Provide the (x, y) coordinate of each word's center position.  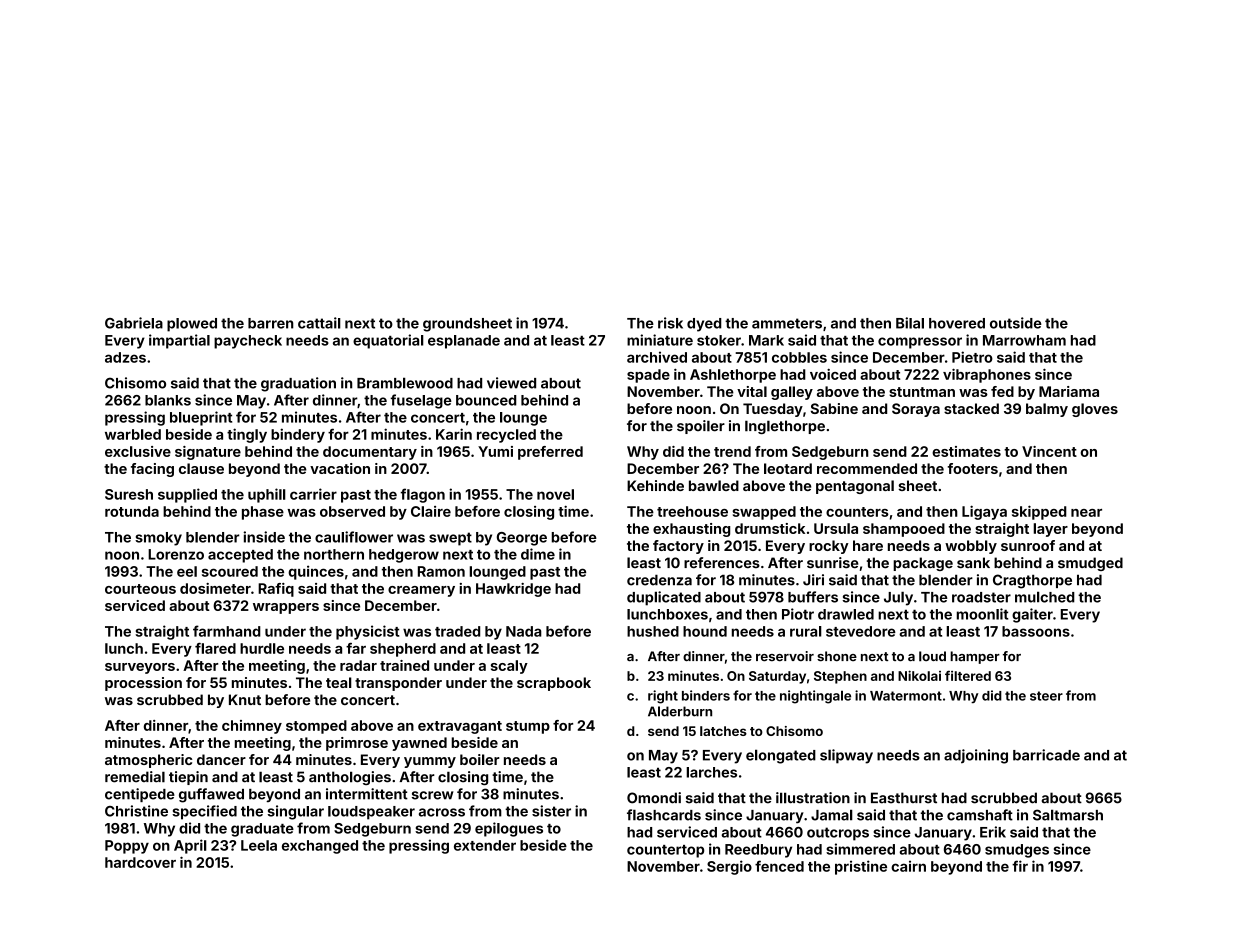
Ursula (836, 528)
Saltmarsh (1068, 815)
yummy (430, 762)
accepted (240, 556)
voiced (833, 374)
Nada (524, 631)
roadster (981, 597)
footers (973, 468)
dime (538, 554)
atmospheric (148, 761)
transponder (398, 684)
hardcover (140, 862)
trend (732, 451)
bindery (298, 435)
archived (657, 357)
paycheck (248, 342)
